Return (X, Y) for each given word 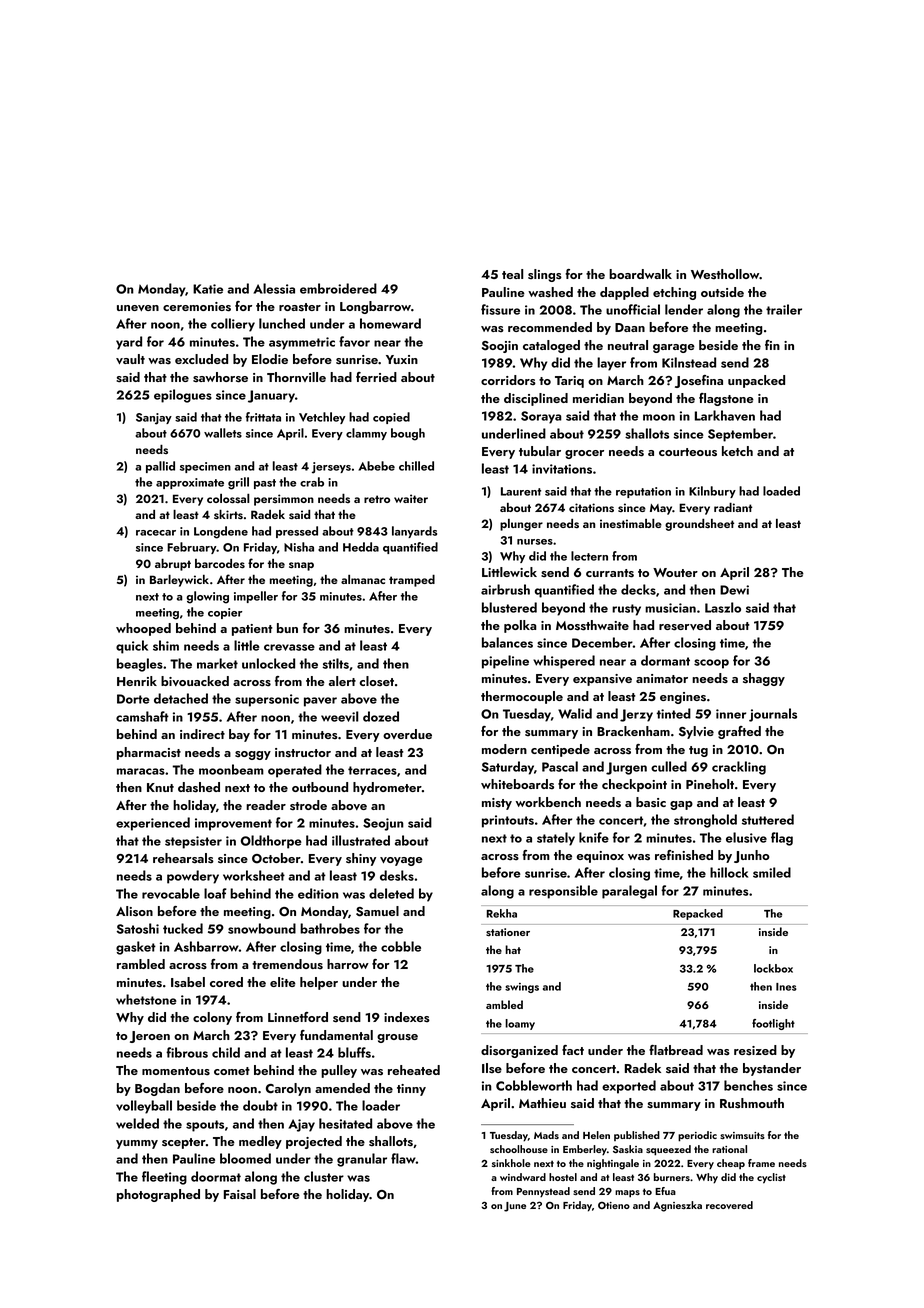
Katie (208, 289)
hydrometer (387, 788)
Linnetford (298, 1017)
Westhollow (725, 274)
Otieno (614, 1205)
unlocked (268, 663)
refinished (684, 855)
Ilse (492, 1068)
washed (550, 292)
